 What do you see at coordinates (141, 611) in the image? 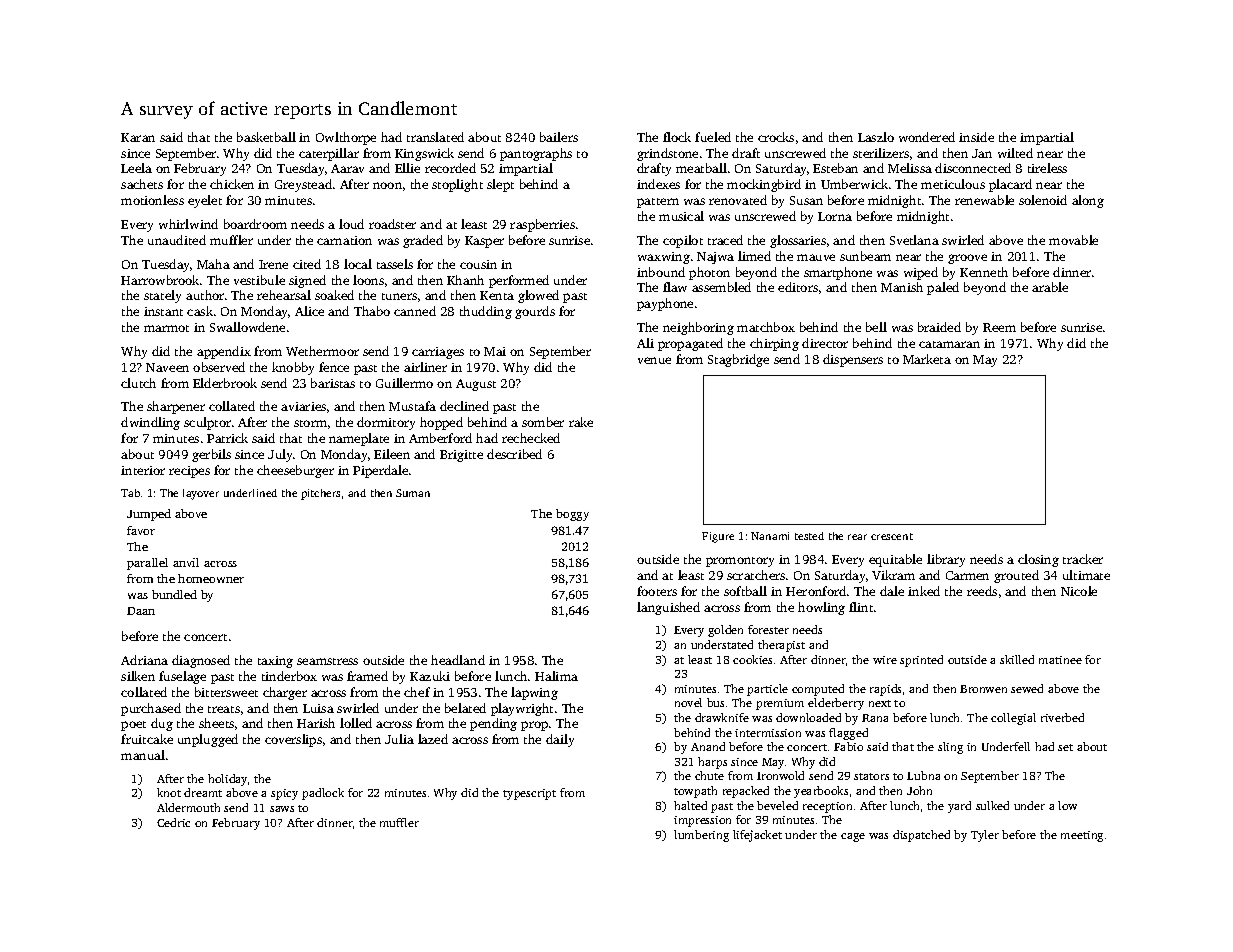
I see `Daan` at bounding box center [141, 611].
